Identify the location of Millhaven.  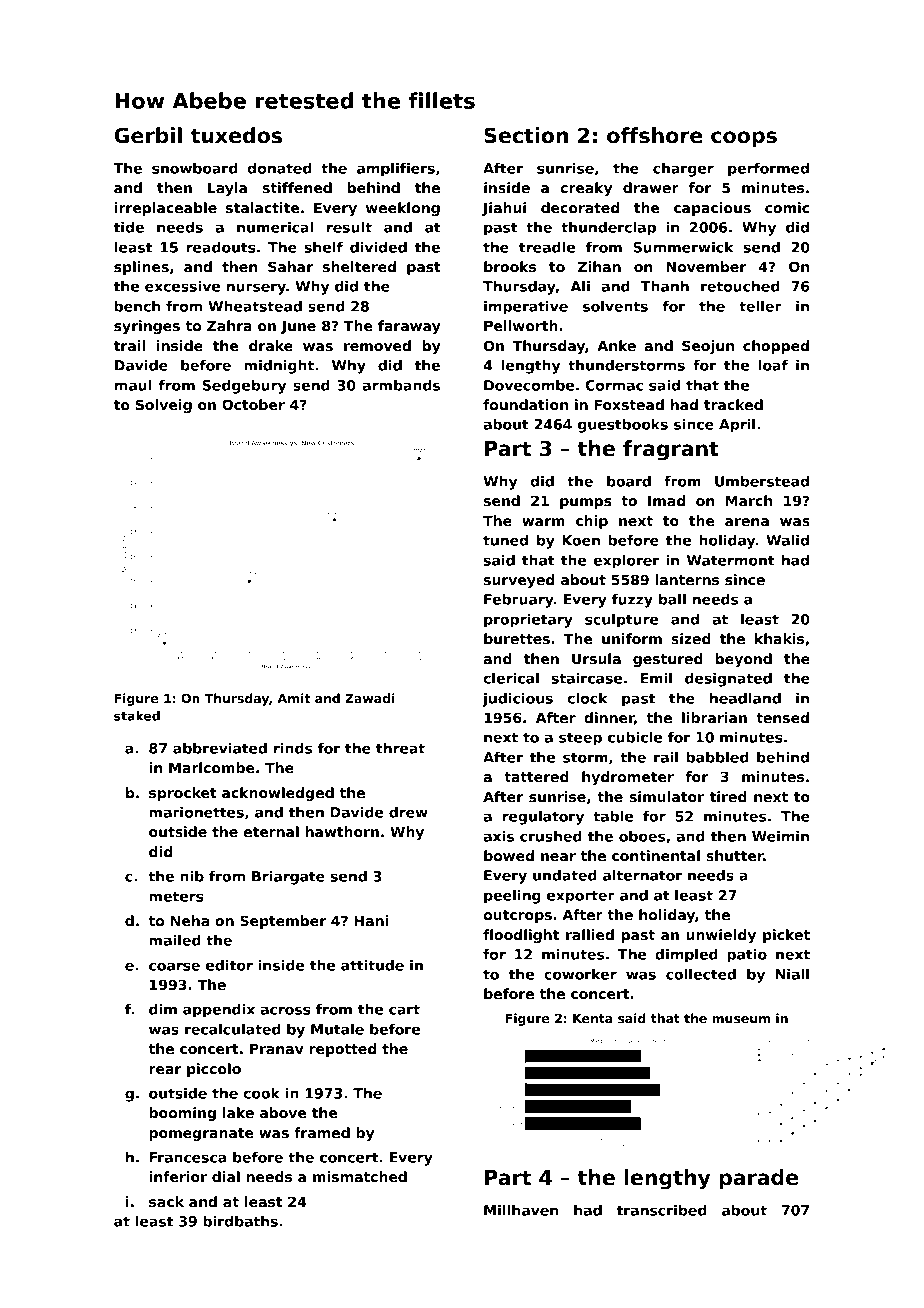
(521, 1210).
